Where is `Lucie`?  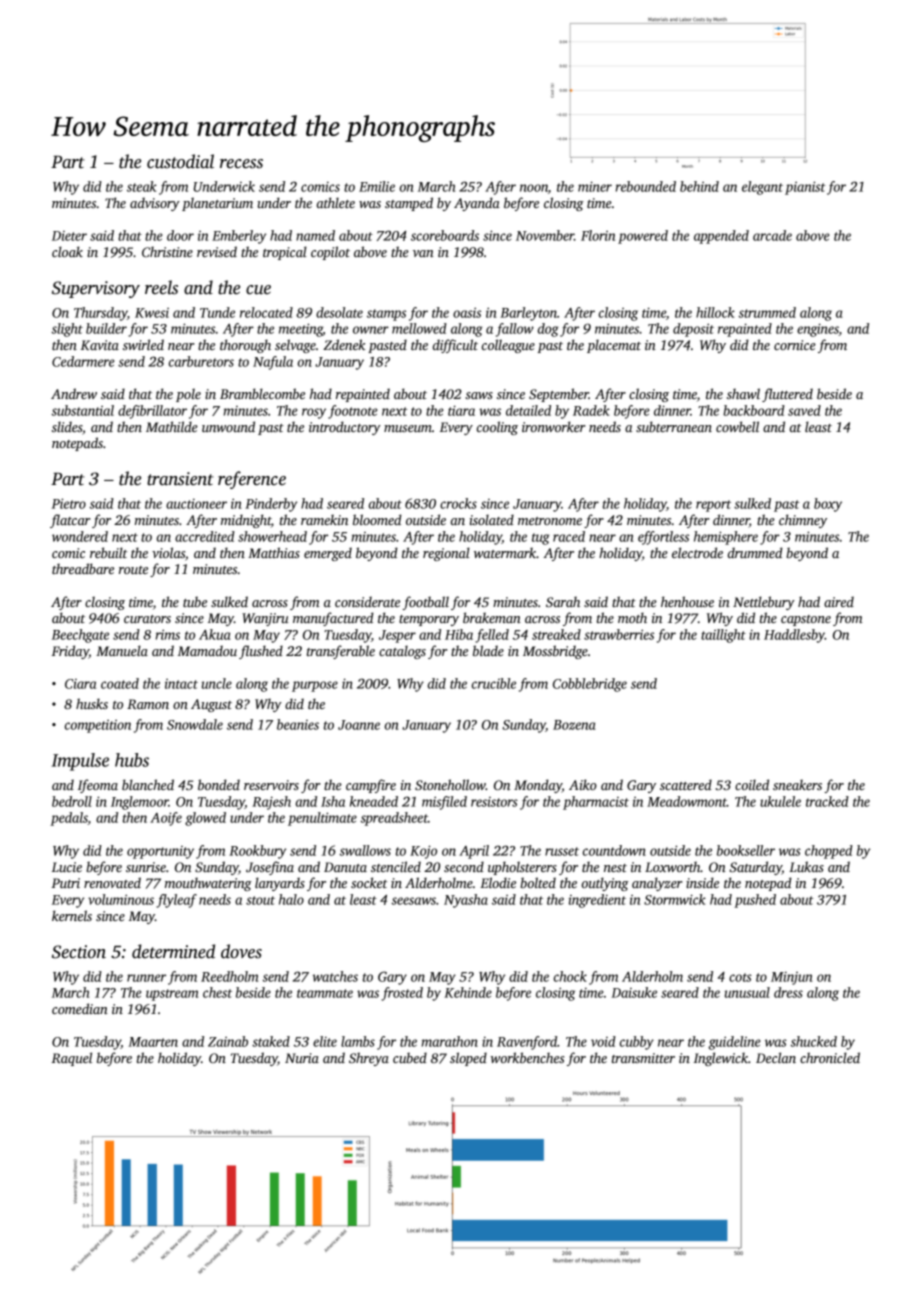 Lucie is located at coordinates (67, 867).
